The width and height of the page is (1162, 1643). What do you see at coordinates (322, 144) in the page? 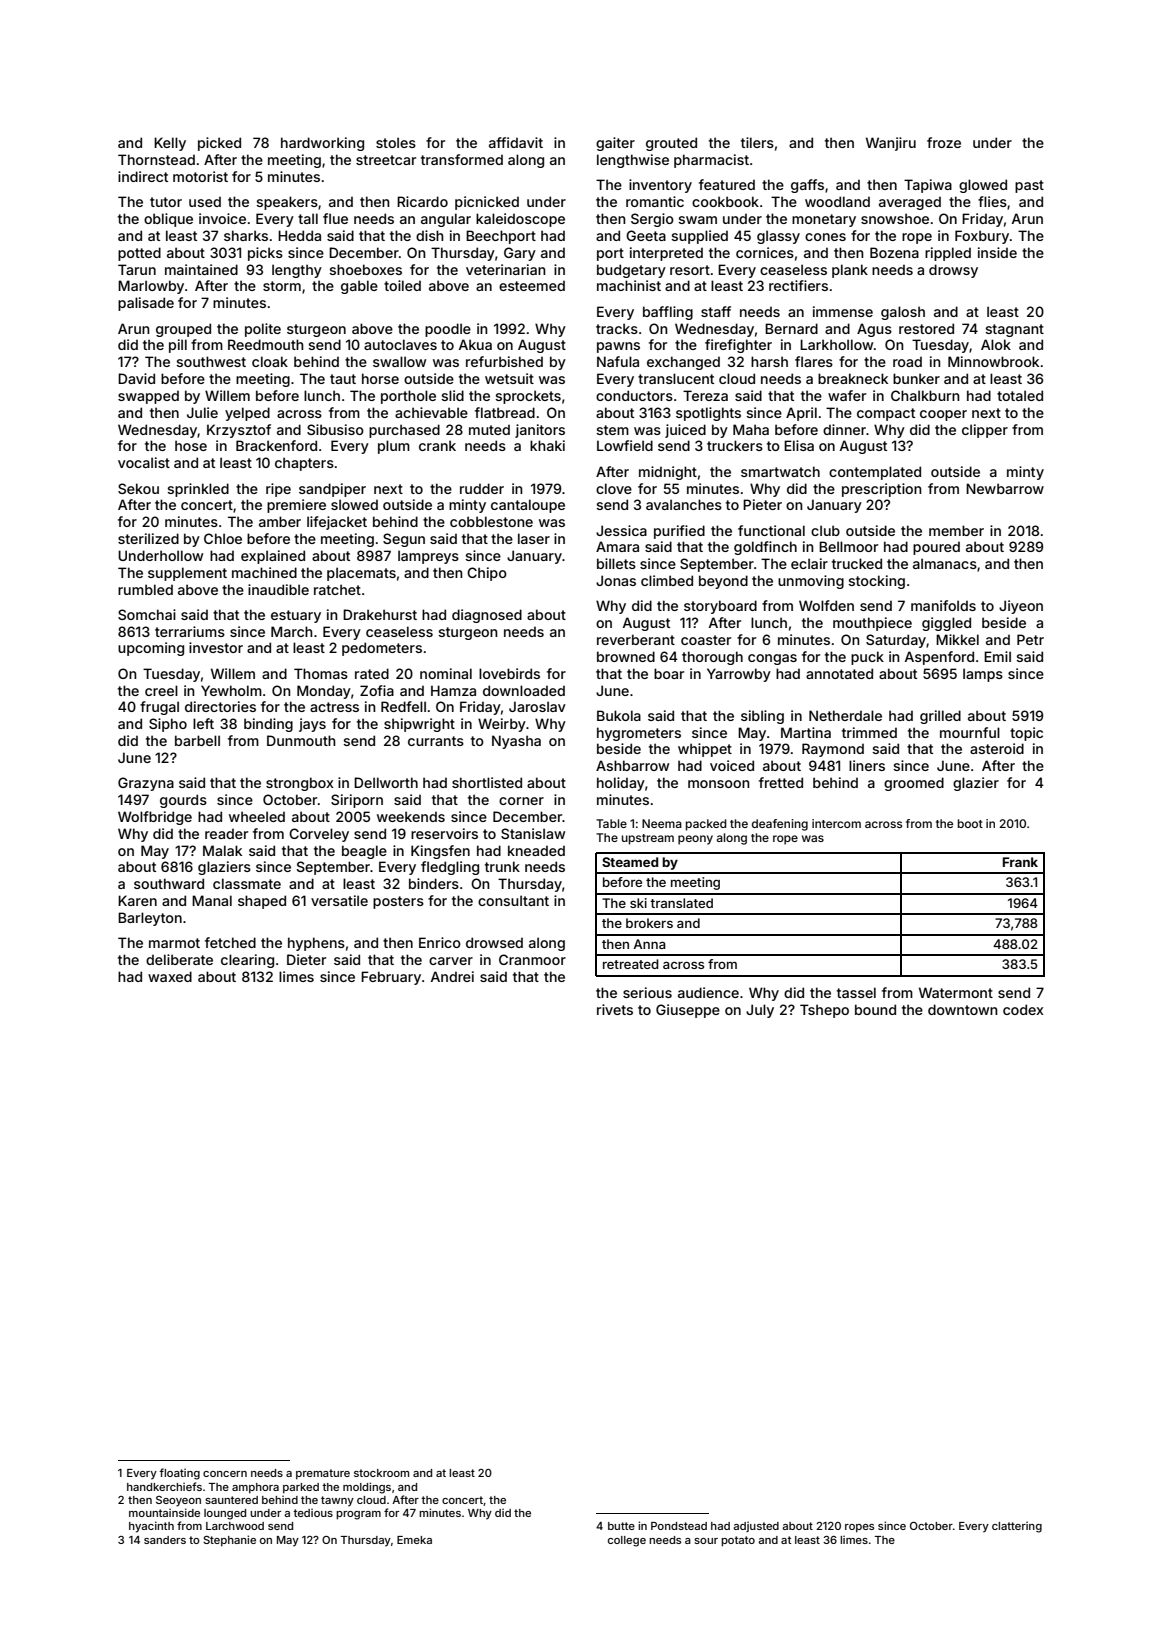
I see `hardworking` at bounding box center [322, 144].
